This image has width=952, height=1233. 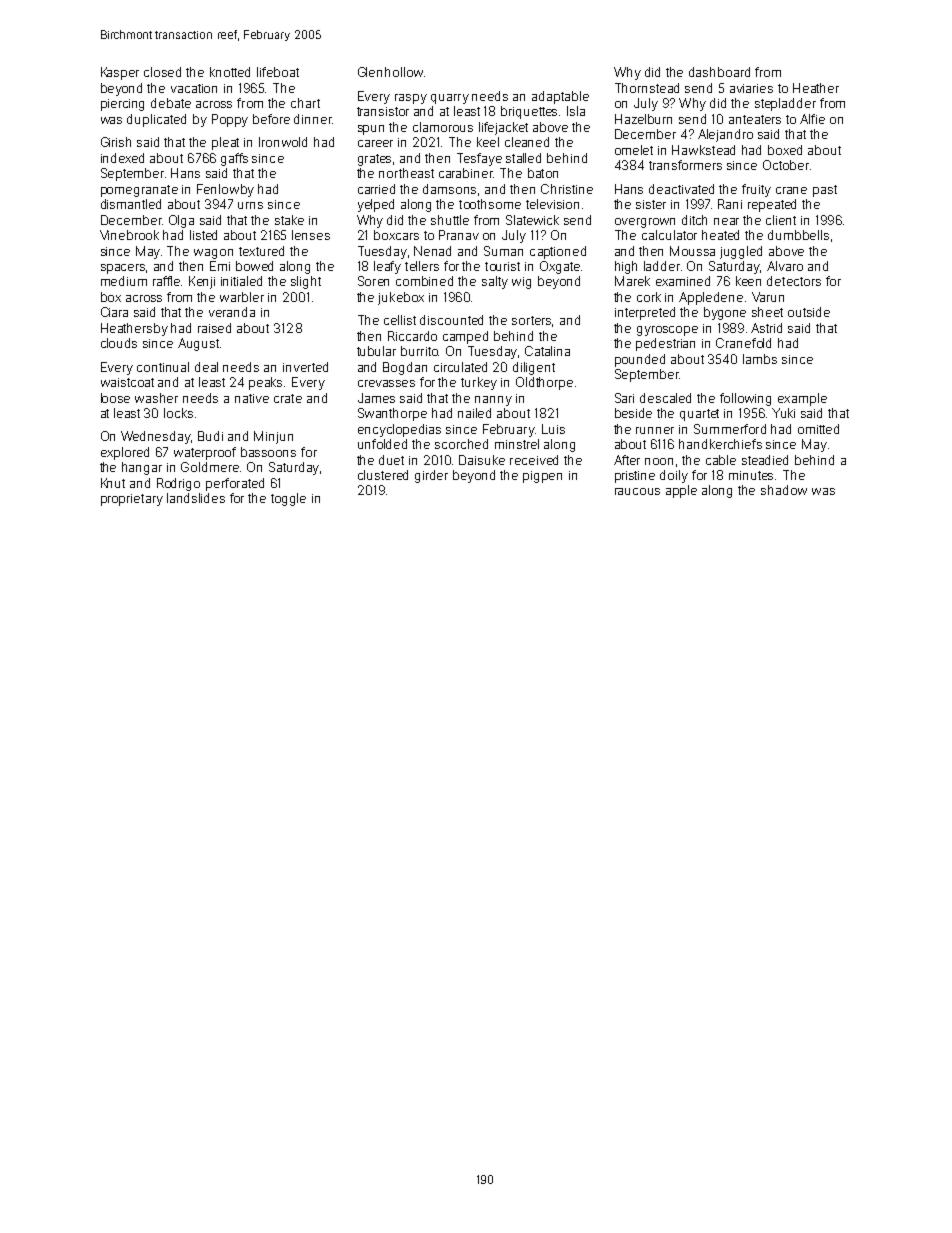 I want to click on toggle, so click(x=288, y=499).
